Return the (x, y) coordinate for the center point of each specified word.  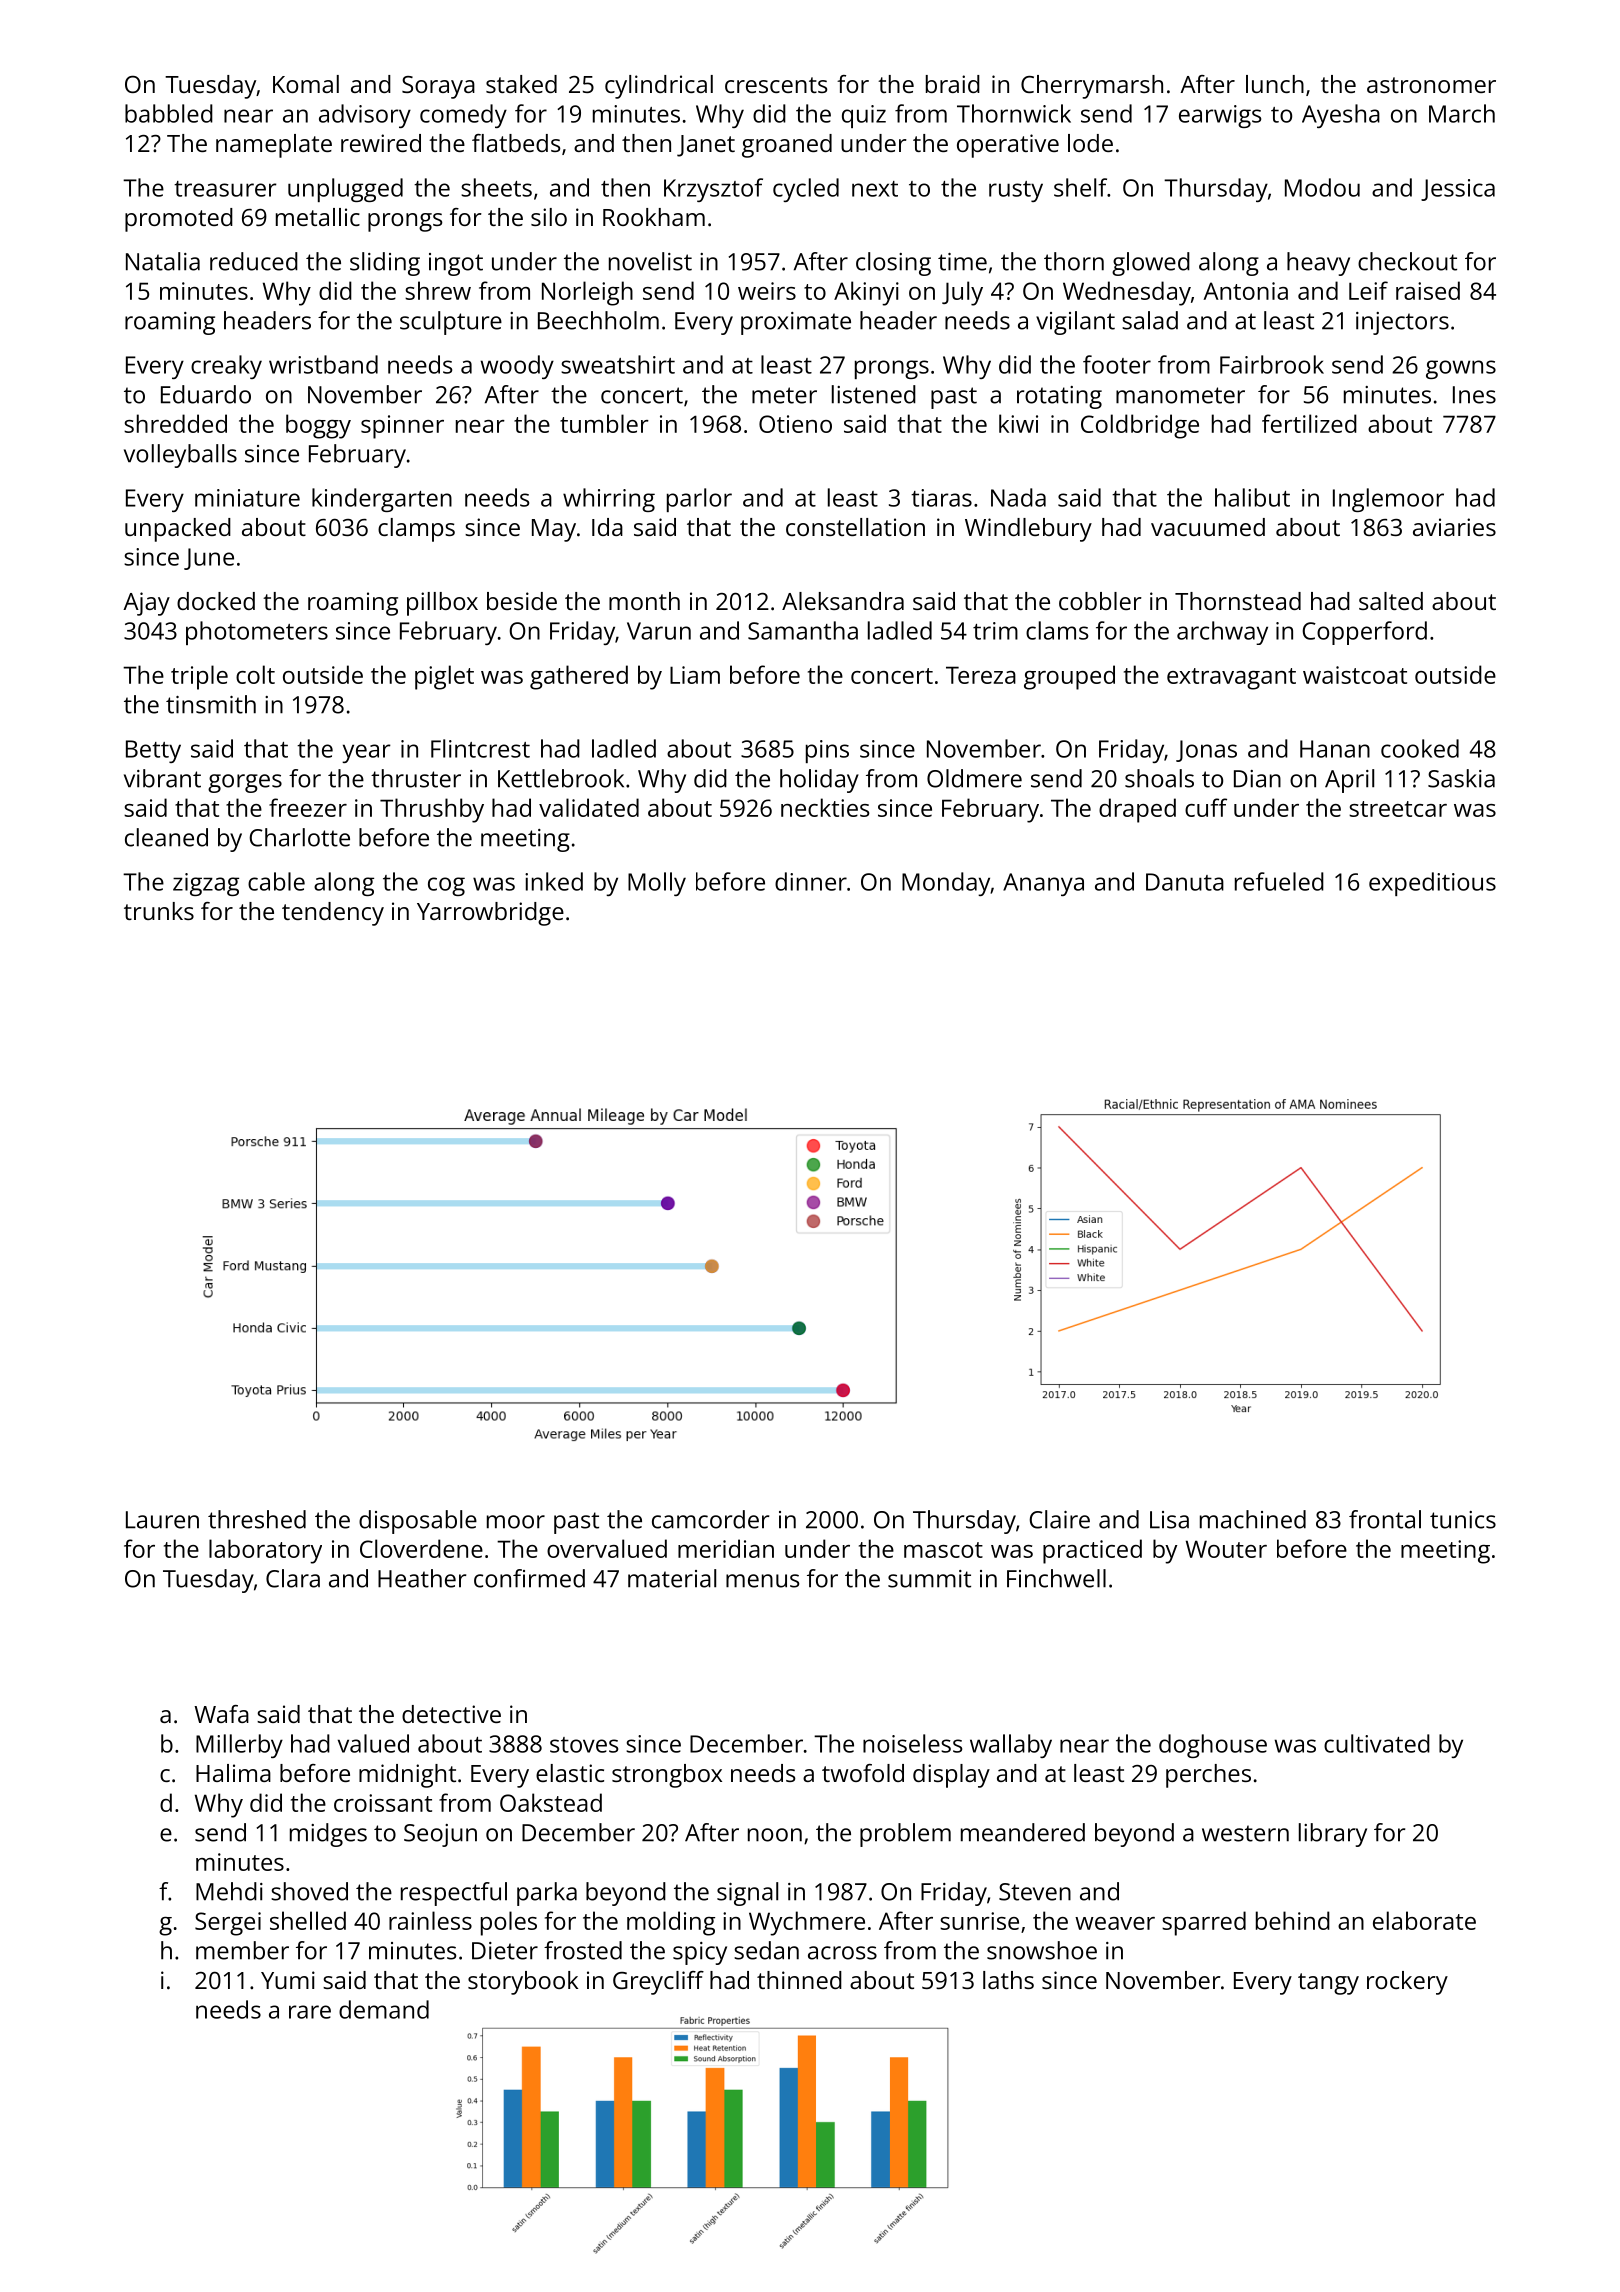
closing (893, 264)
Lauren (162, 1520)
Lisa (1169, 1520)
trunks (159, 911)
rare (310, 2012)
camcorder (710, 1519)
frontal (1385, 1519)
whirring (609, 500)
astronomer (1431, 85)
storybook (523, 1983)
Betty (153, 751)
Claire (1059, 1519)
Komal (306, 84)
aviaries (1454, 527)
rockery (1407, 1983)
